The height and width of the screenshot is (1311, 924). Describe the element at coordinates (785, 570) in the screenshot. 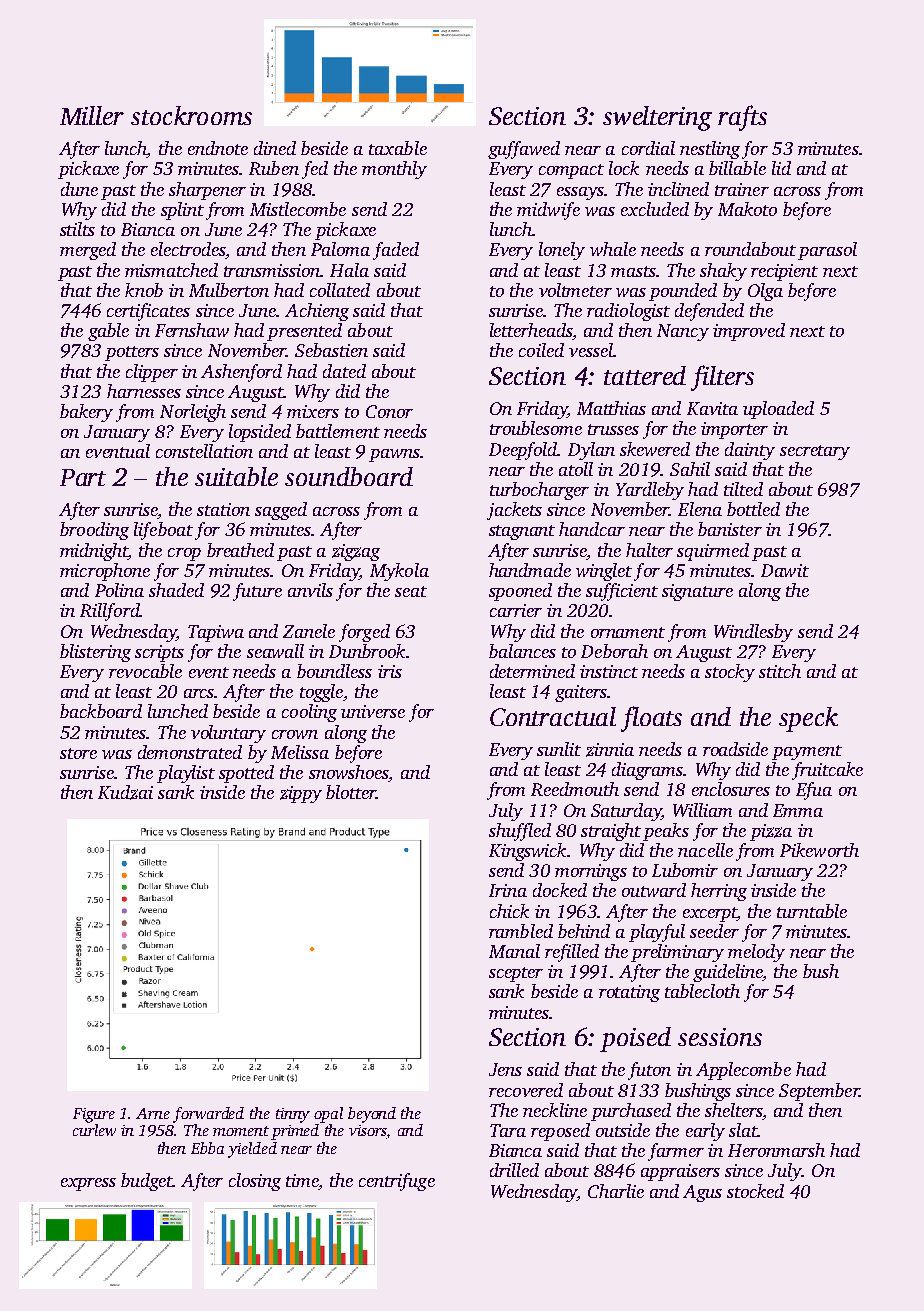

I see `Dawit` at that location.
